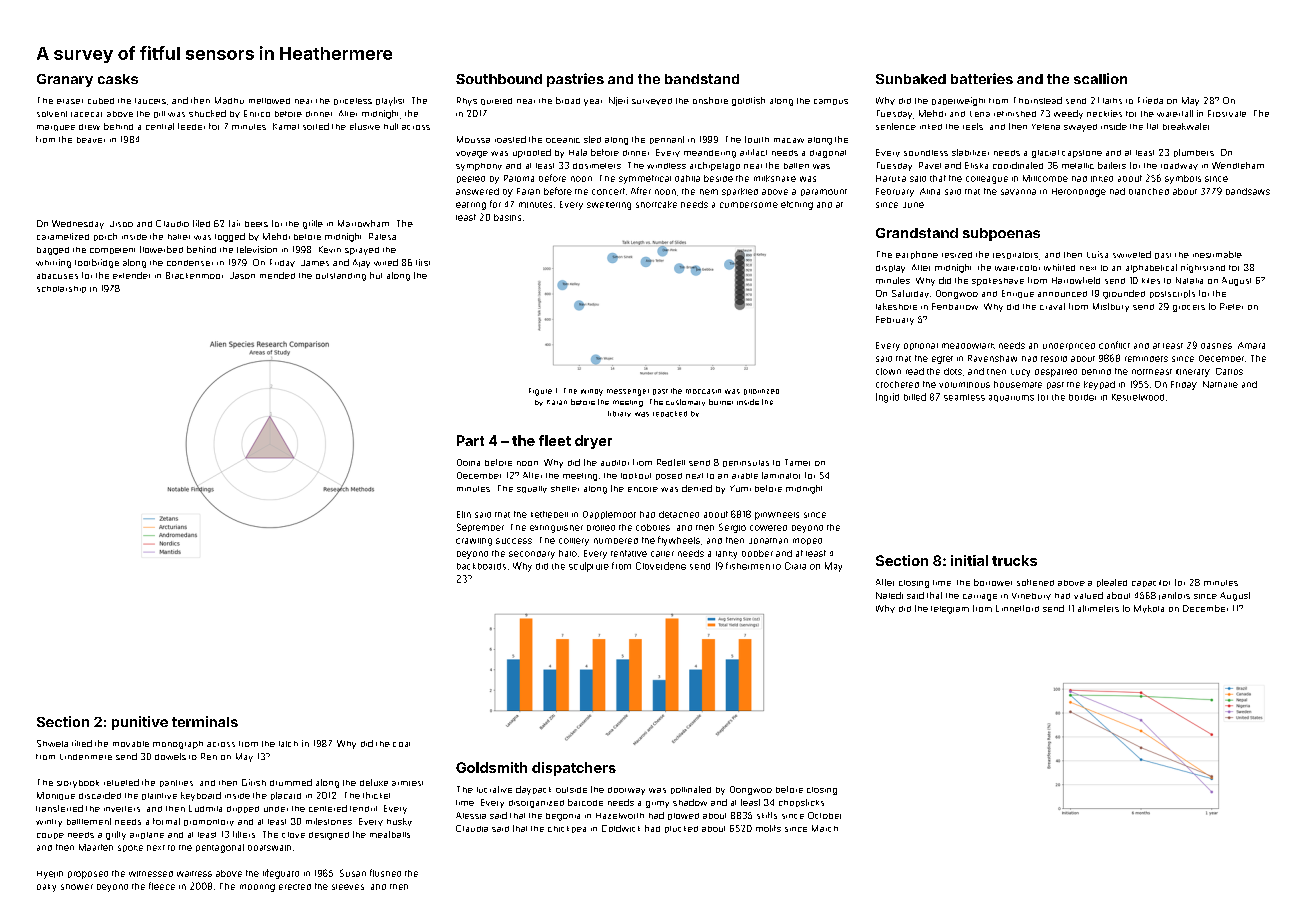  I want to click on motifs, so click(768, 828).
